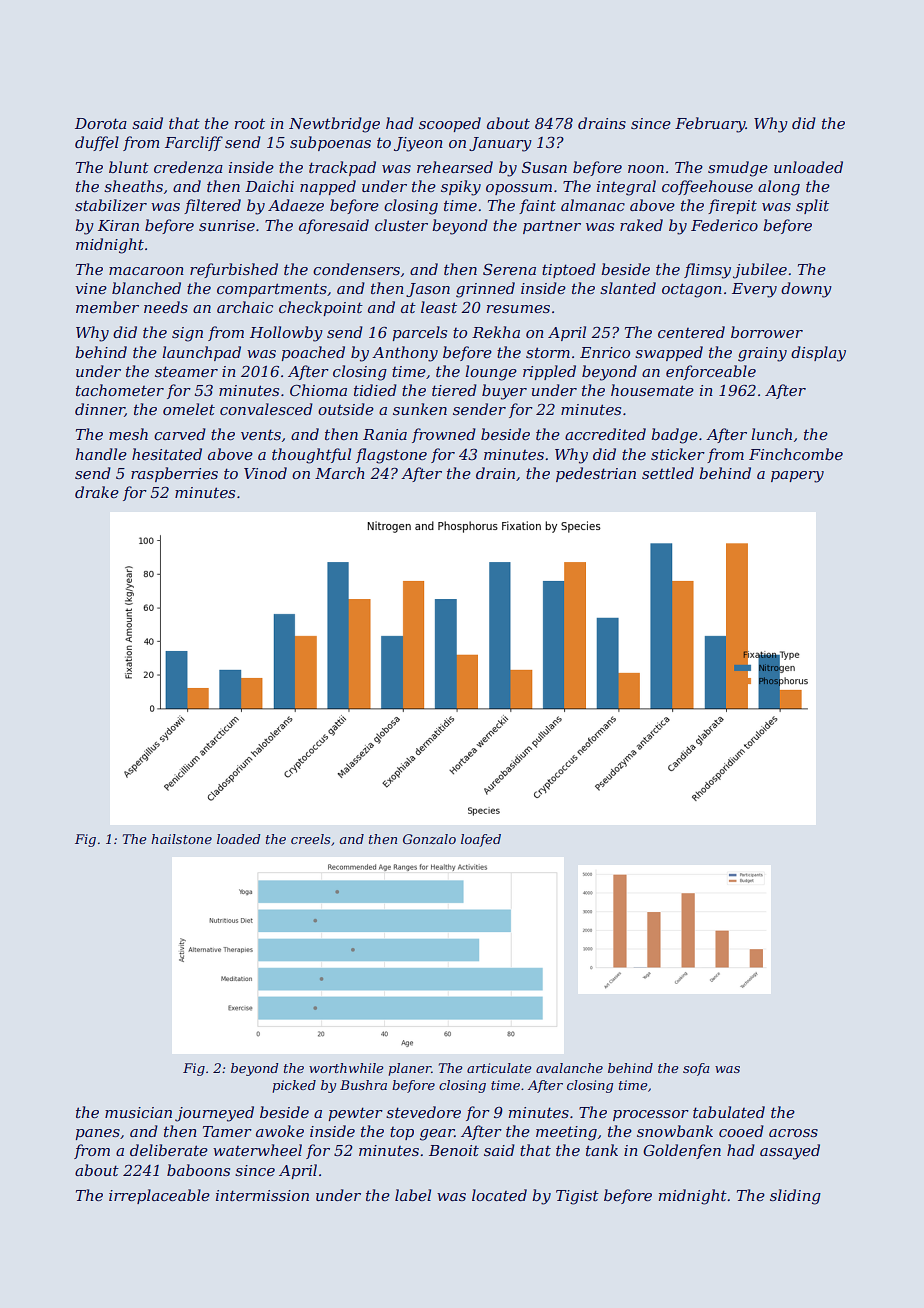 The width and height of the screenshot is (924, 1308). What do you see at coordinates (738, 169) in the screenshot?
I see `smudge` at bounding box center [738, 169].
